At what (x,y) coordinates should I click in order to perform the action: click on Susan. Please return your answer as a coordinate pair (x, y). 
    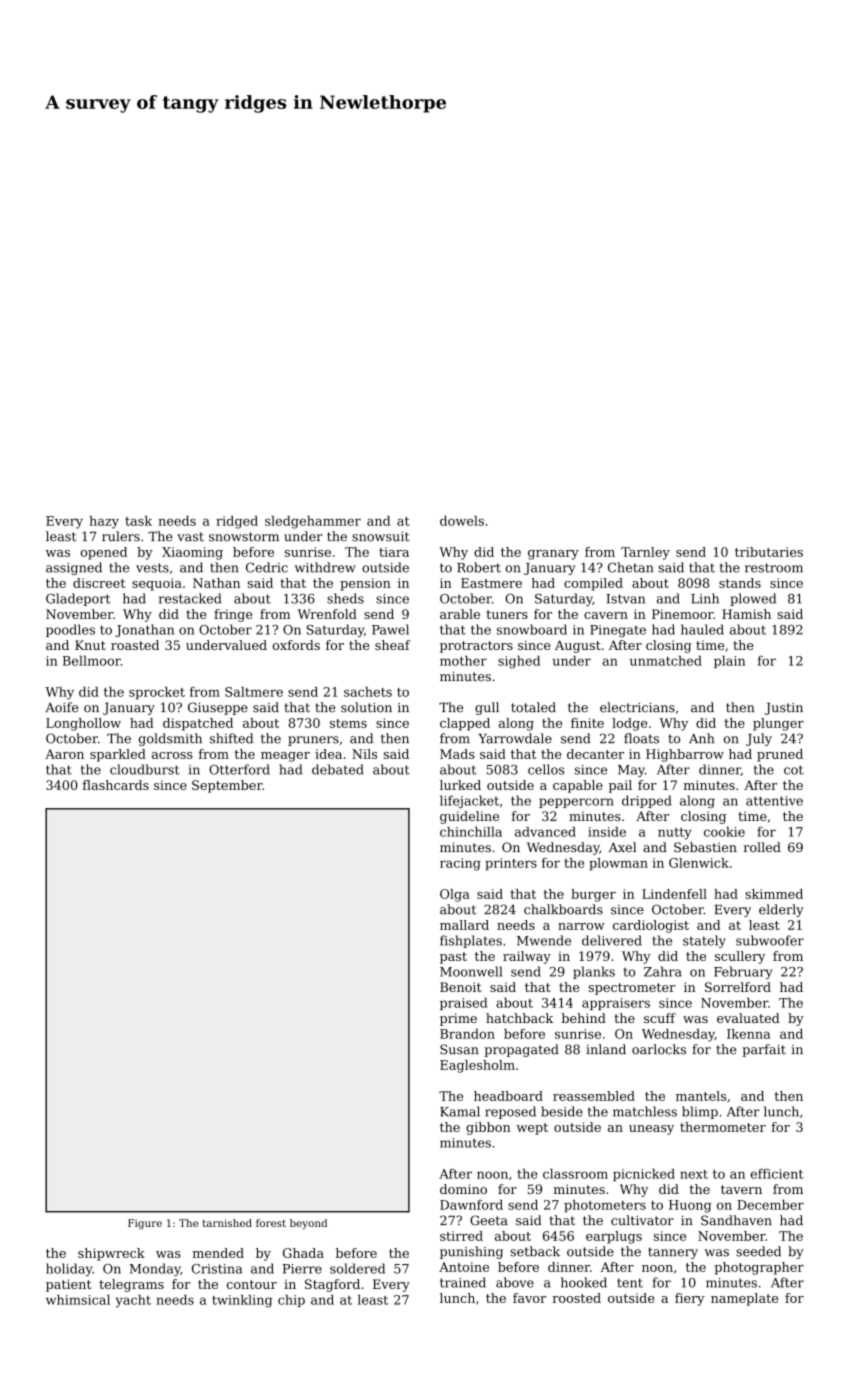
    Looking at the image, I should click on (459, 1049).
